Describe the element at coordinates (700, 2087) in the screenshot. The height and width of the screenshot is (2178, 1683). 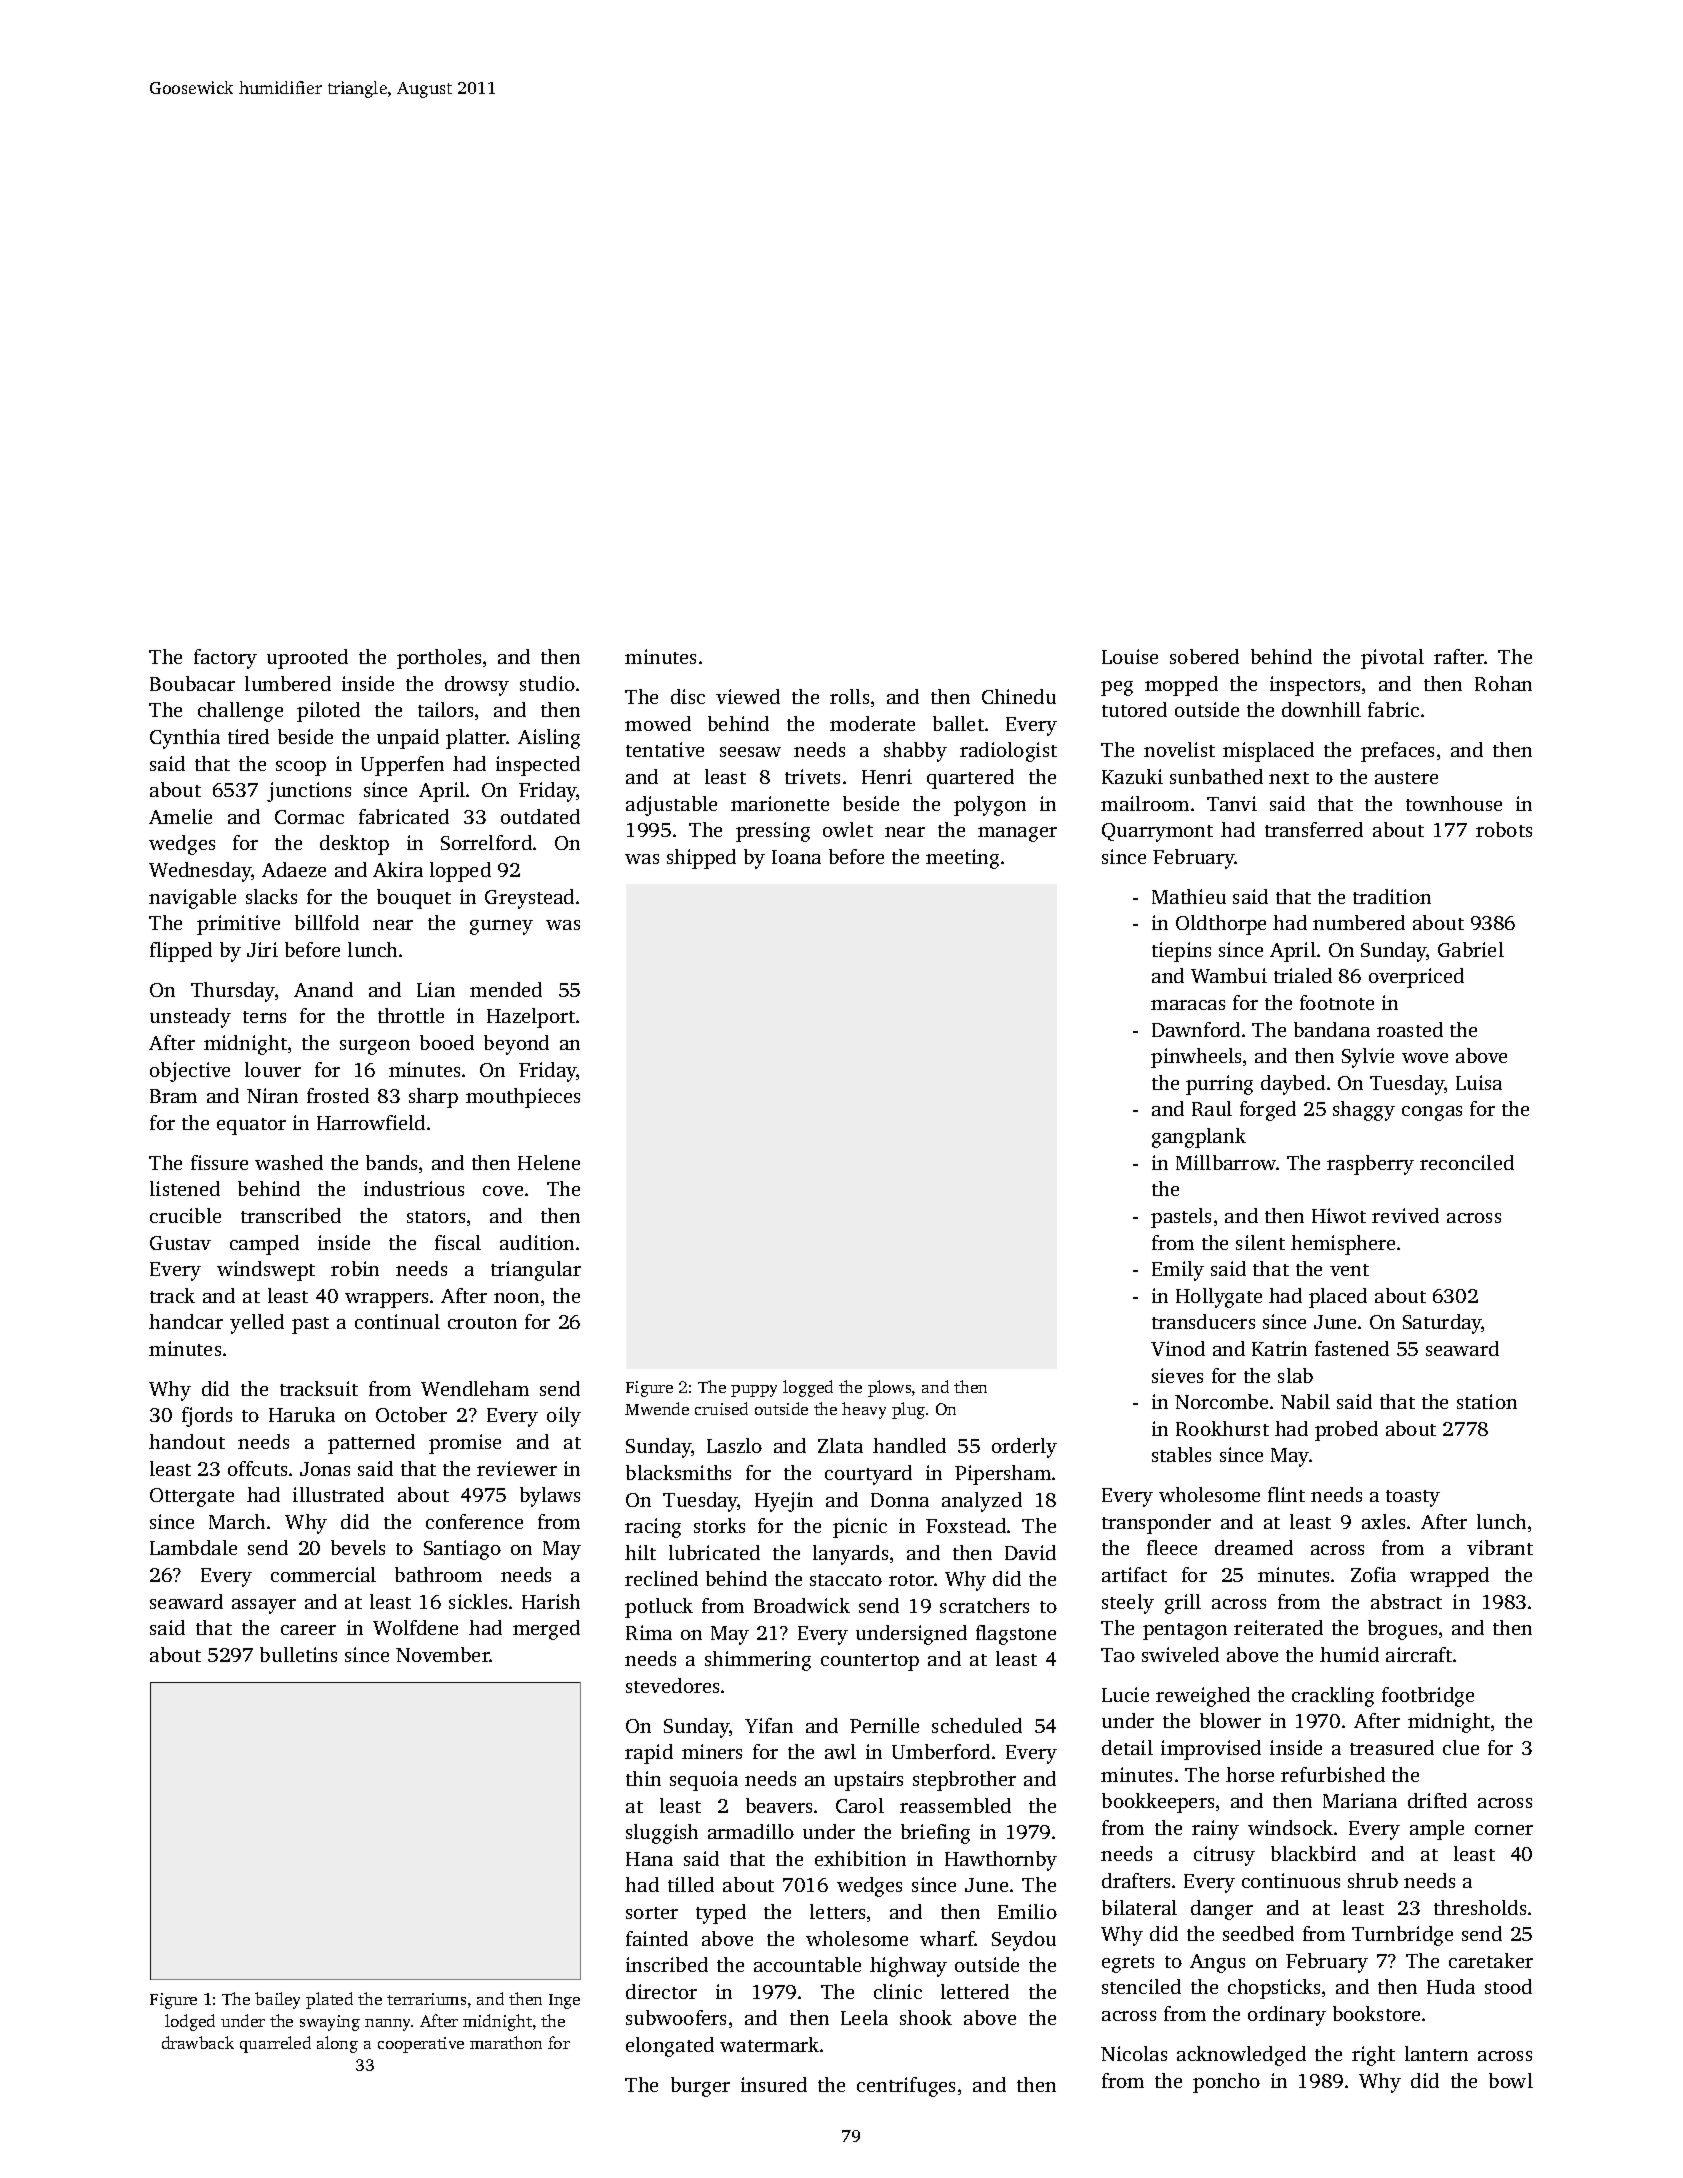
I see `burger` at that location.
